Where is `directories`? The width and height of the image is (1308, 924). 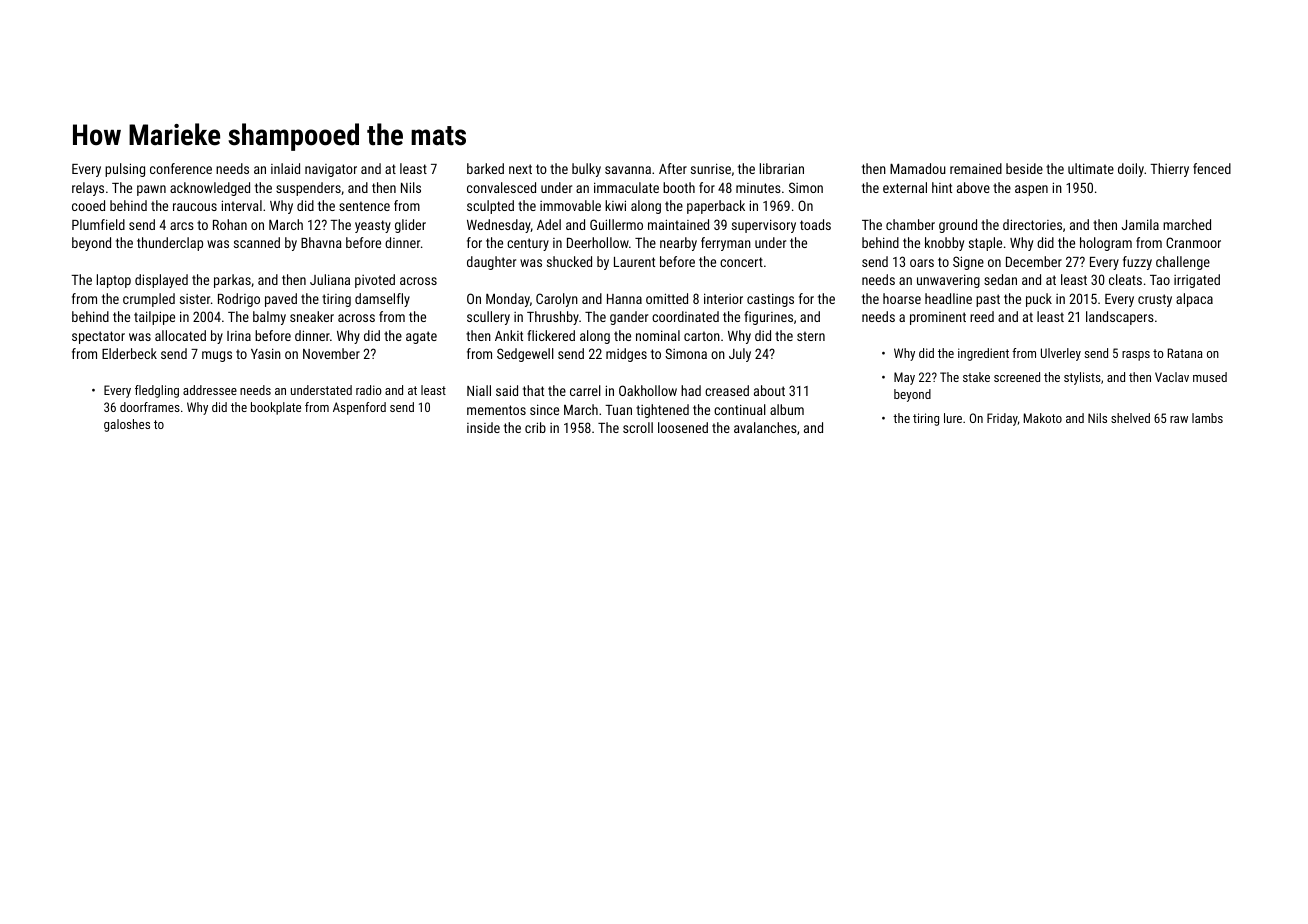
directories is located at coordinates (1032, 224).
